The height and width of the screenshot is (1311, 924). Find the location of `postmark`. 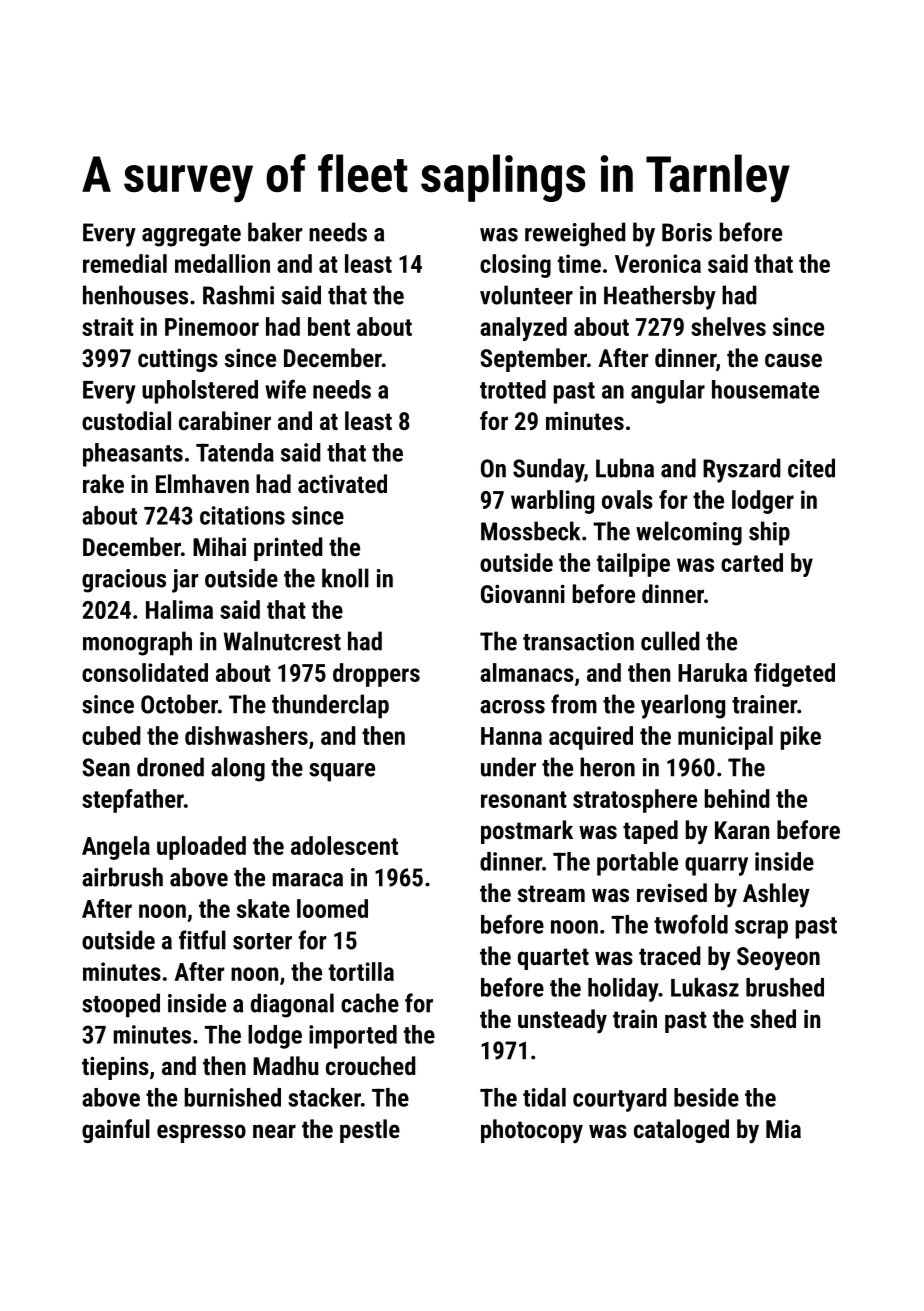

postmark is located at coordinates (527, 832).
